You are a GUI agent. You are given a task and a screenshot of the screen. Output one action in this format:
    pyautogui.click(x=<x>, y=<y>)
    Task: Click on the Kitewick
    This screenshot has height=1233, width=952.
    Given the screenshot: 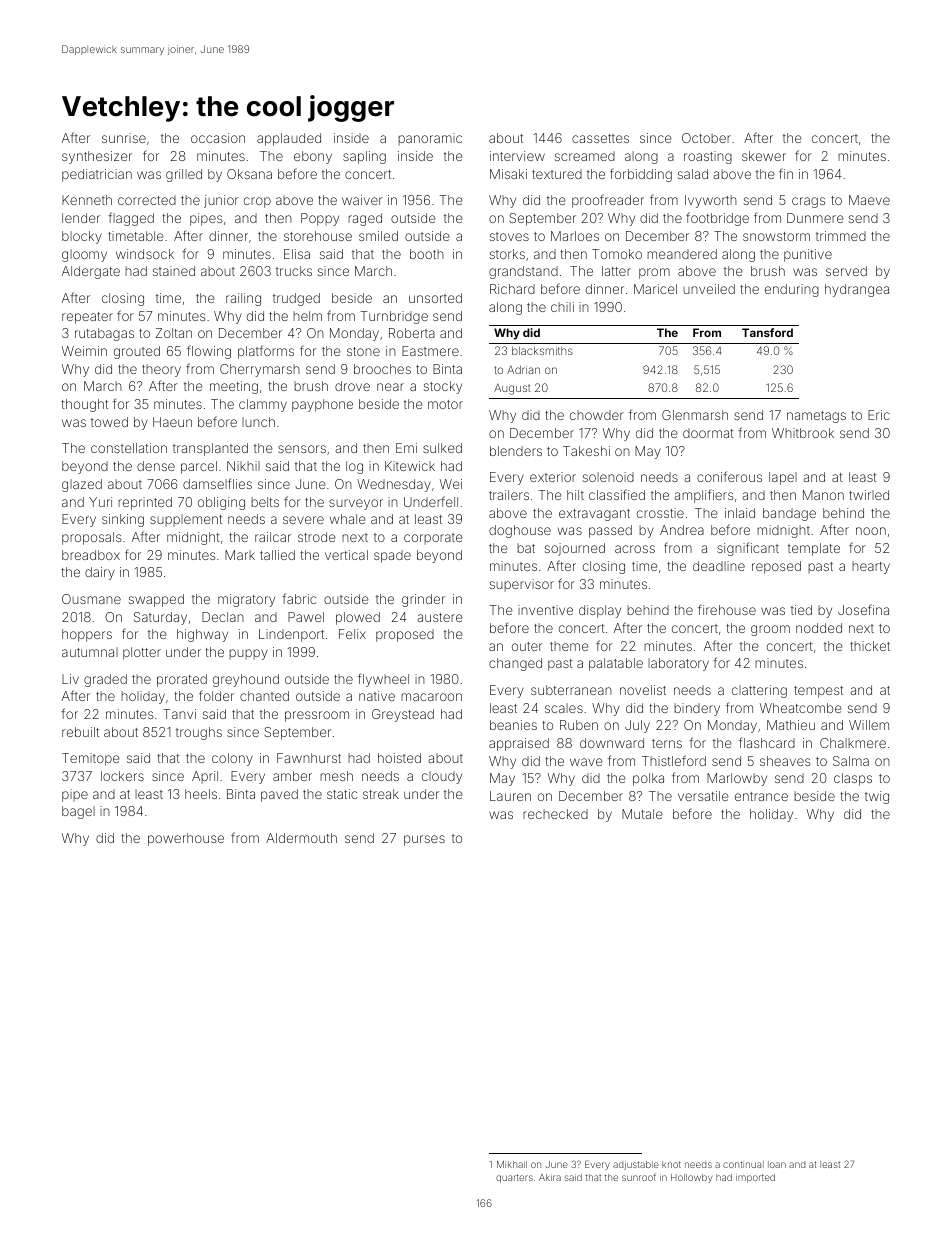 What is the action you would take?
    pyautogui.click(x=410, y=466)
